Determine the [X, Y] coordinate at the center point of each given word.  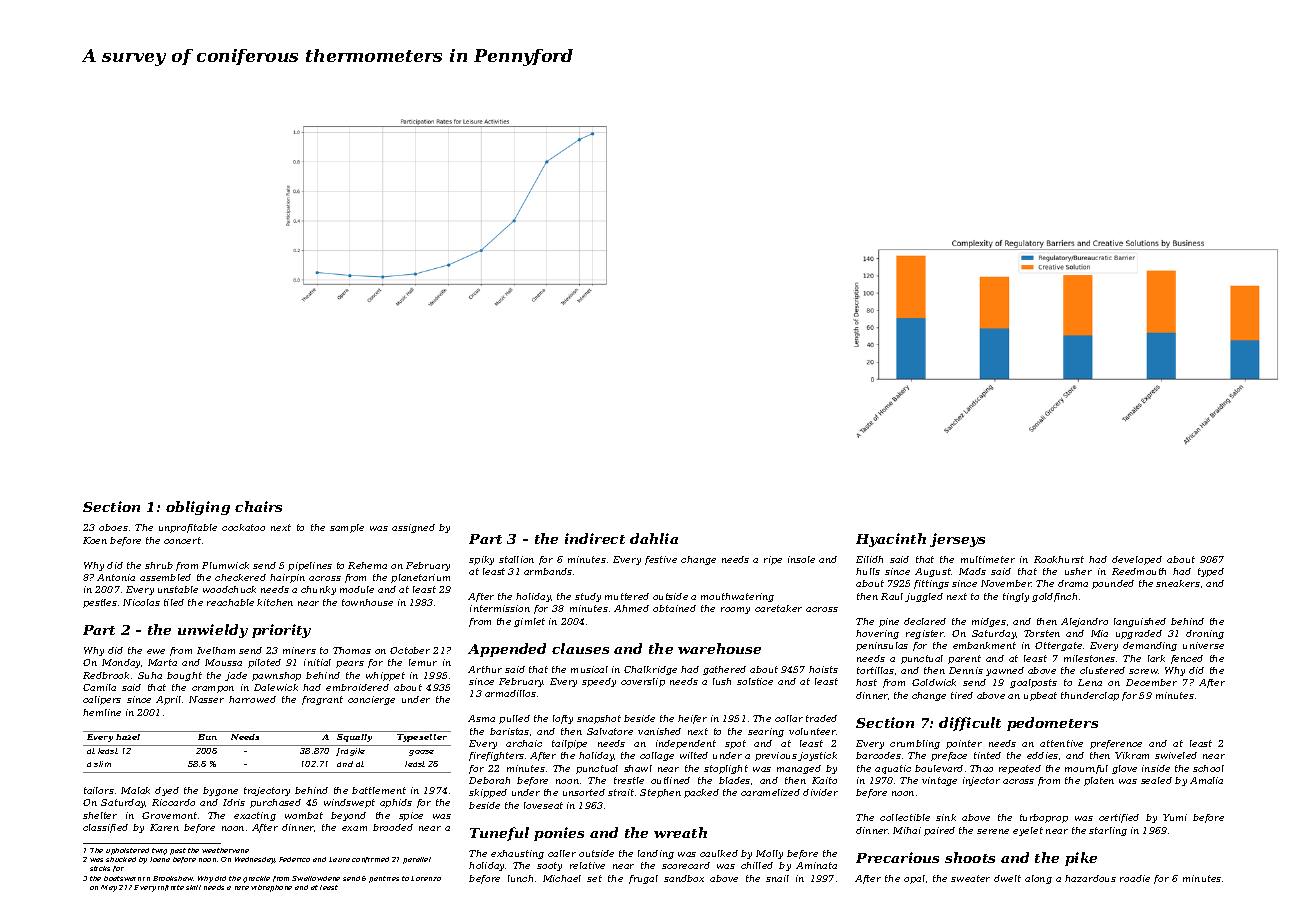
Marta [162, 662]
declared [925, 621]
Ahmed [631, 608]
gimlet [529, 622]
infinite [171, 888]
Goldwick [934, 682]
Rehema [367, 565]
